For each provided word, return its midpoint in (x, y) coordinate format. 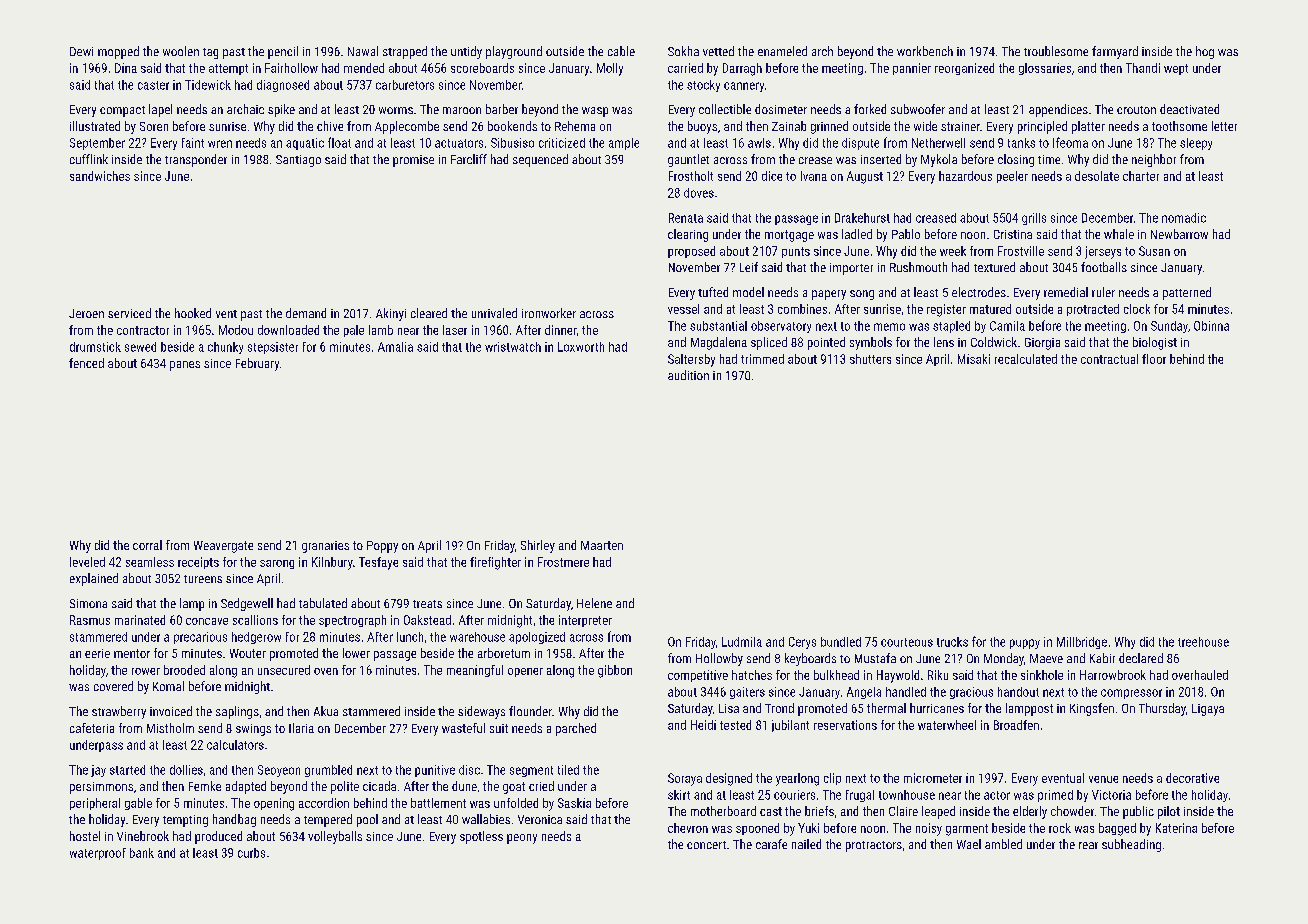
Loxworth (581, 347)
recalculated (1026, 359)
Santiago (298, 161)
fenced (86, 363)
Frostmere (563, 562)
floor (1154, 359)
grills (1034, 219)
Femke (205, 786)
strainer (960, 126)
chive (330, 126)
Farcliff (469, 159)
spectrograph (352, 621)
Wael (969, 844)
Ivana (814, 176)
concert (706, 845)
